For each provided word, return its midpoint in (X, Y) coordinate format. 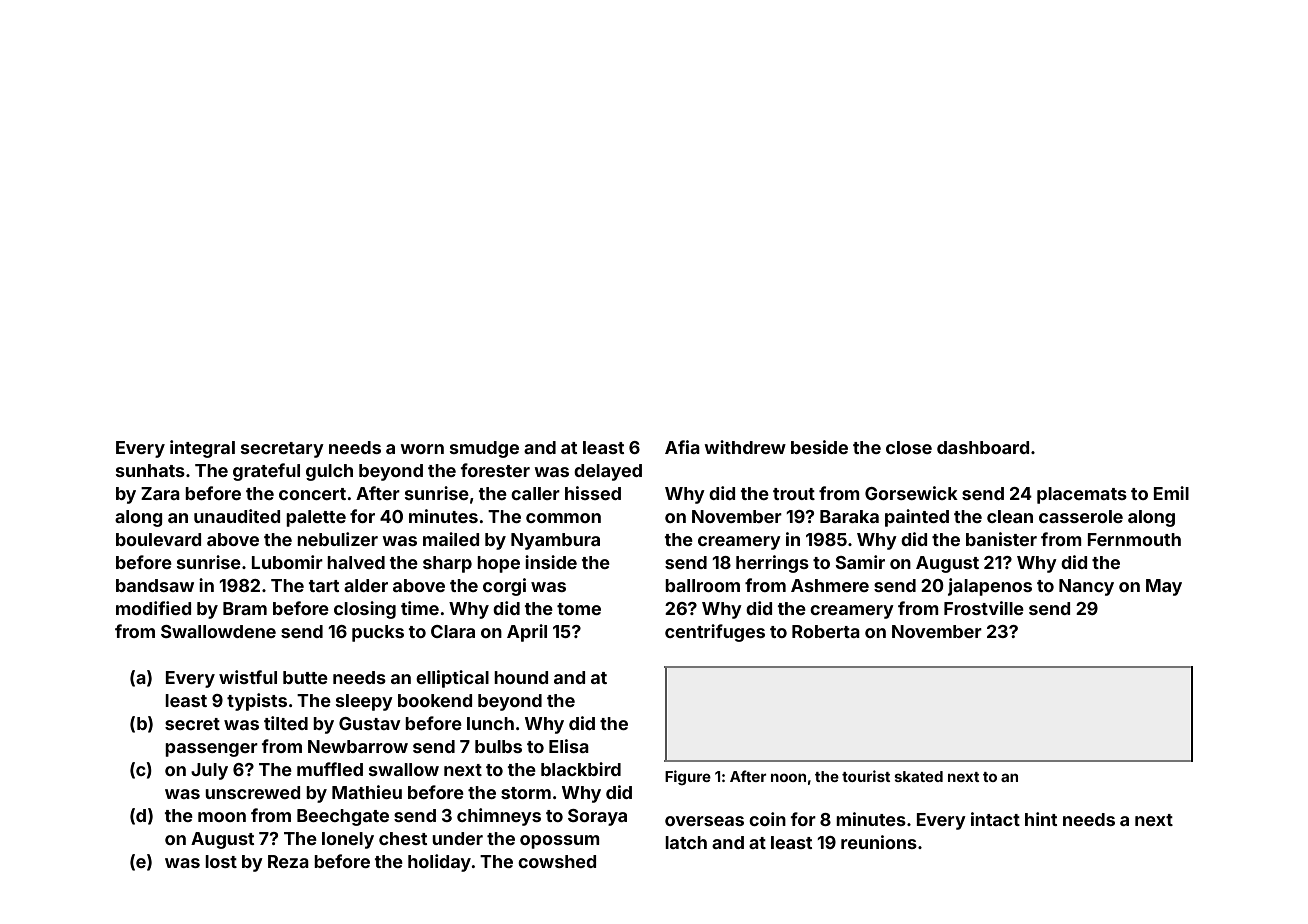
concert (312, 494)
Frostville (984, 608)
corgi (504, 587)
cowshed (557, 861)
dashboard (983, 447)
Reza (288, 861)
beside (819, 447)
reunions (879, 842)
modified (153, 608)
